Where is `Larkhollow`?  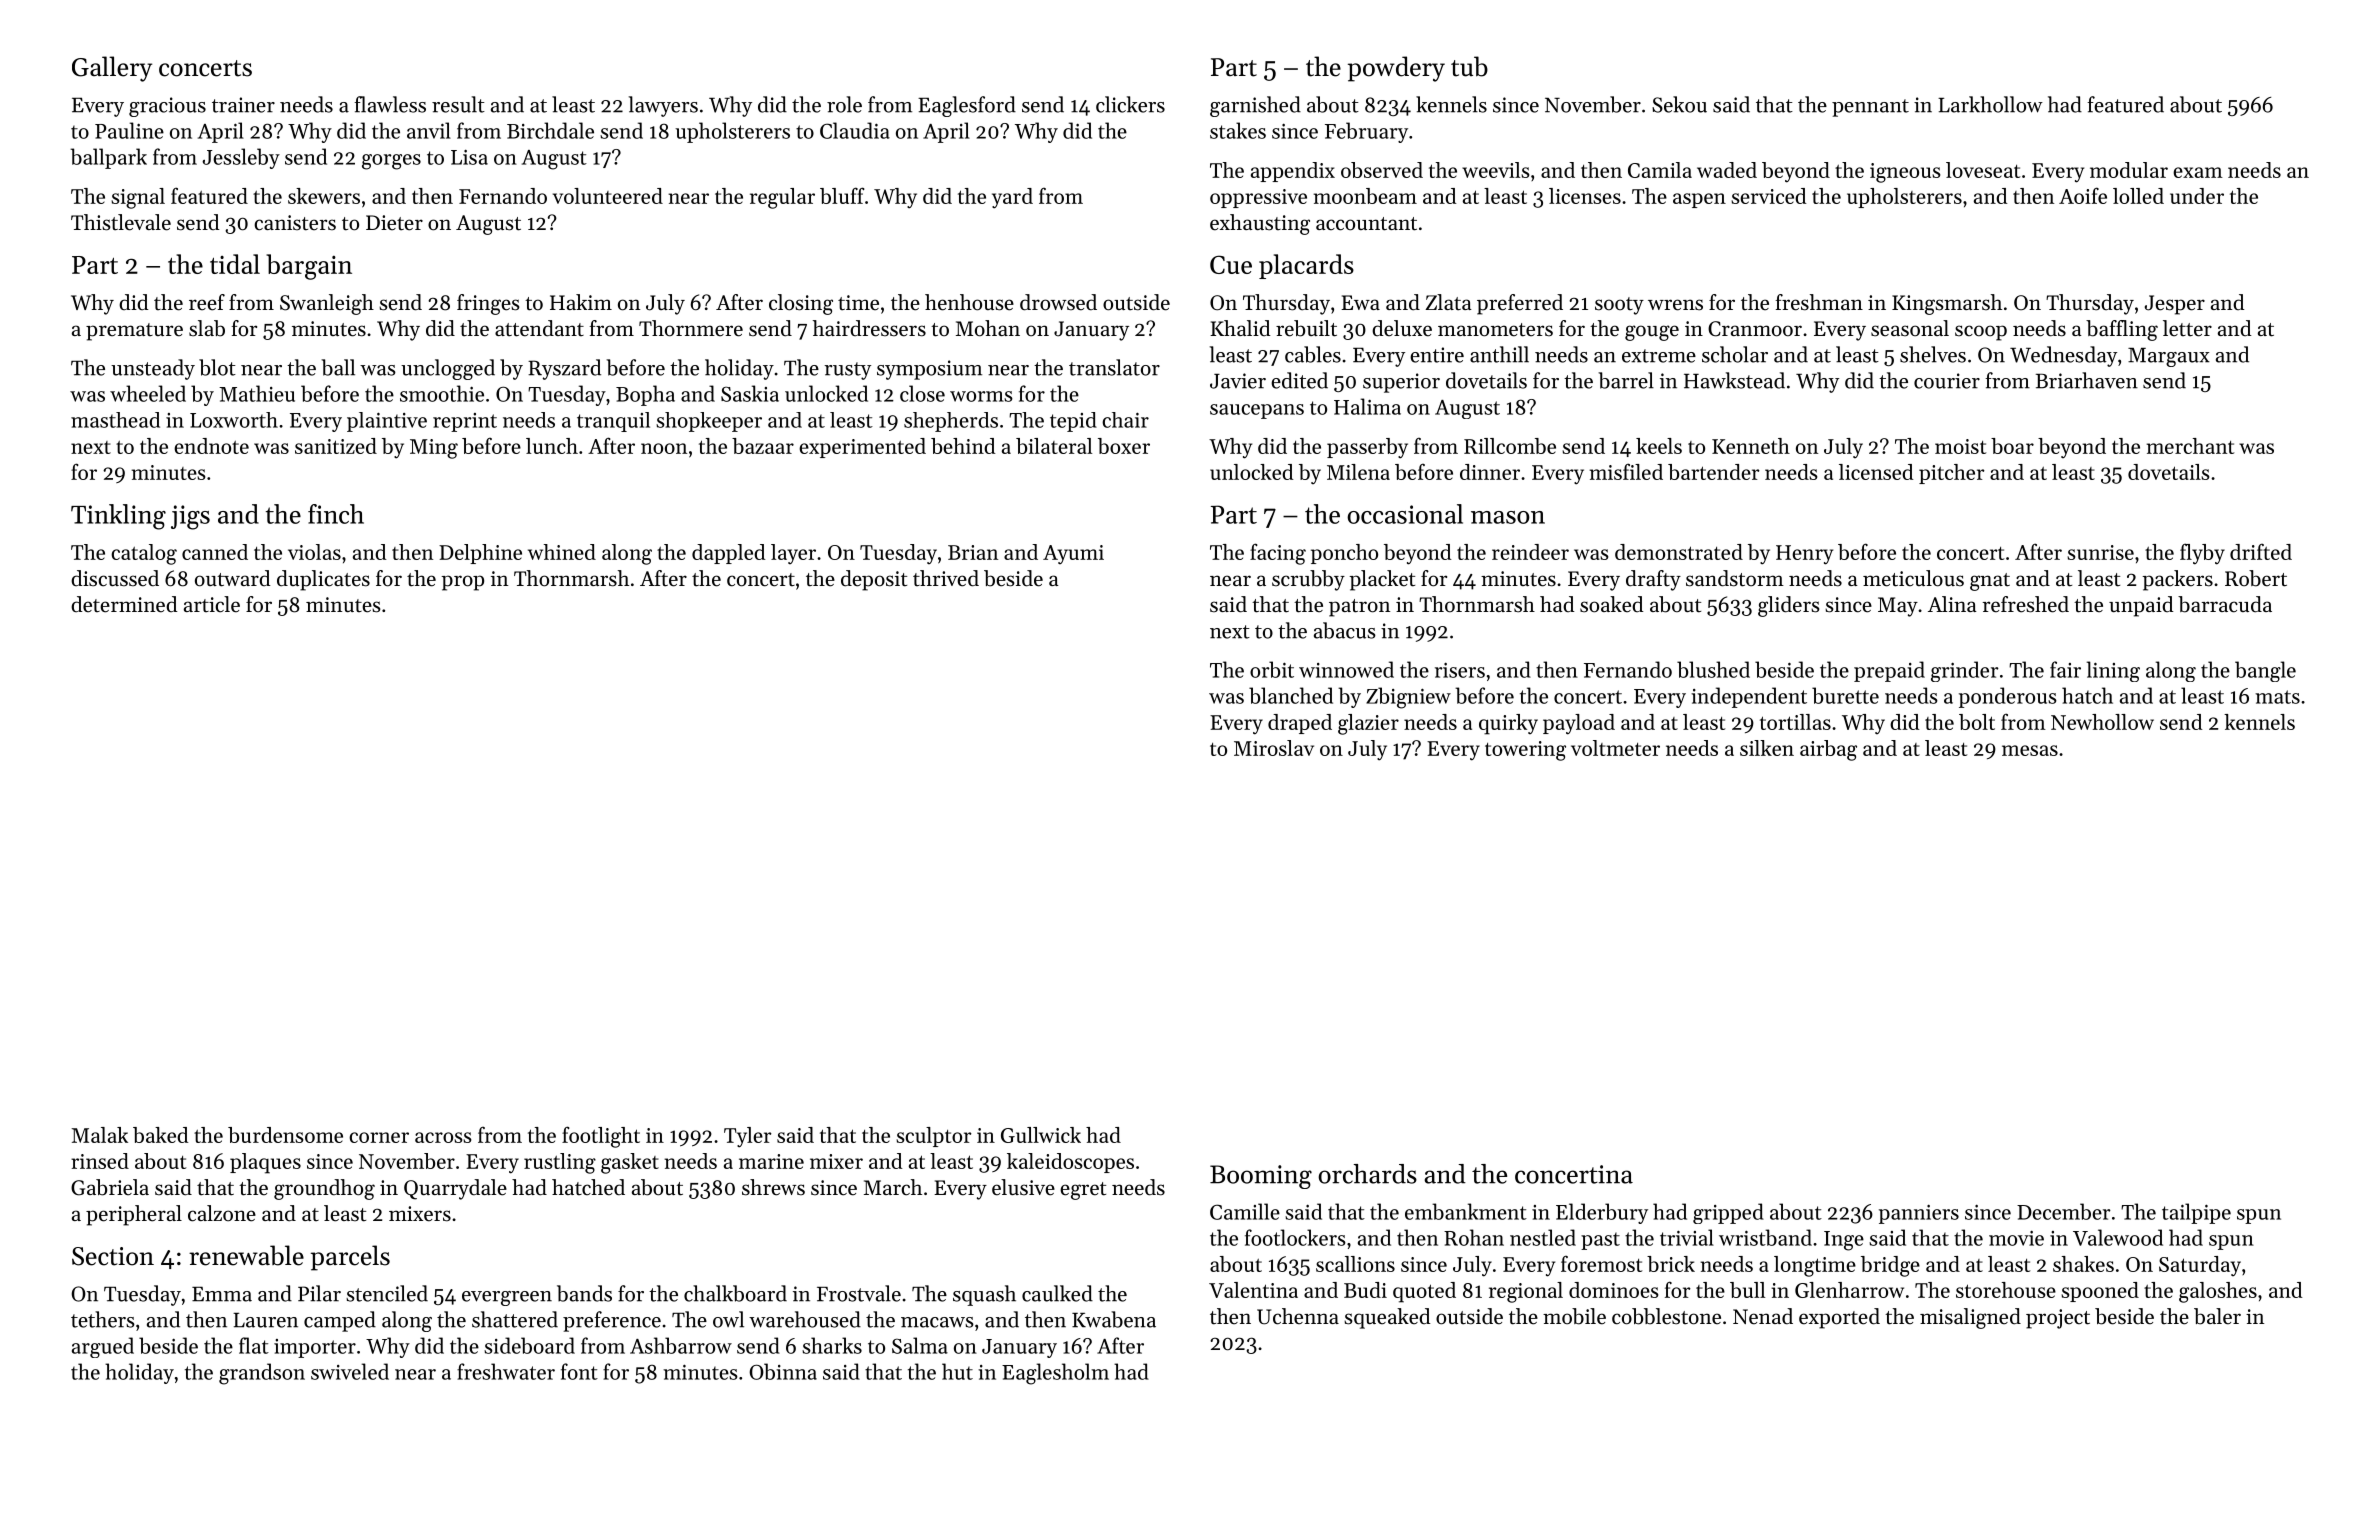 Larkhollow is located at coordinates (1990, 104).
